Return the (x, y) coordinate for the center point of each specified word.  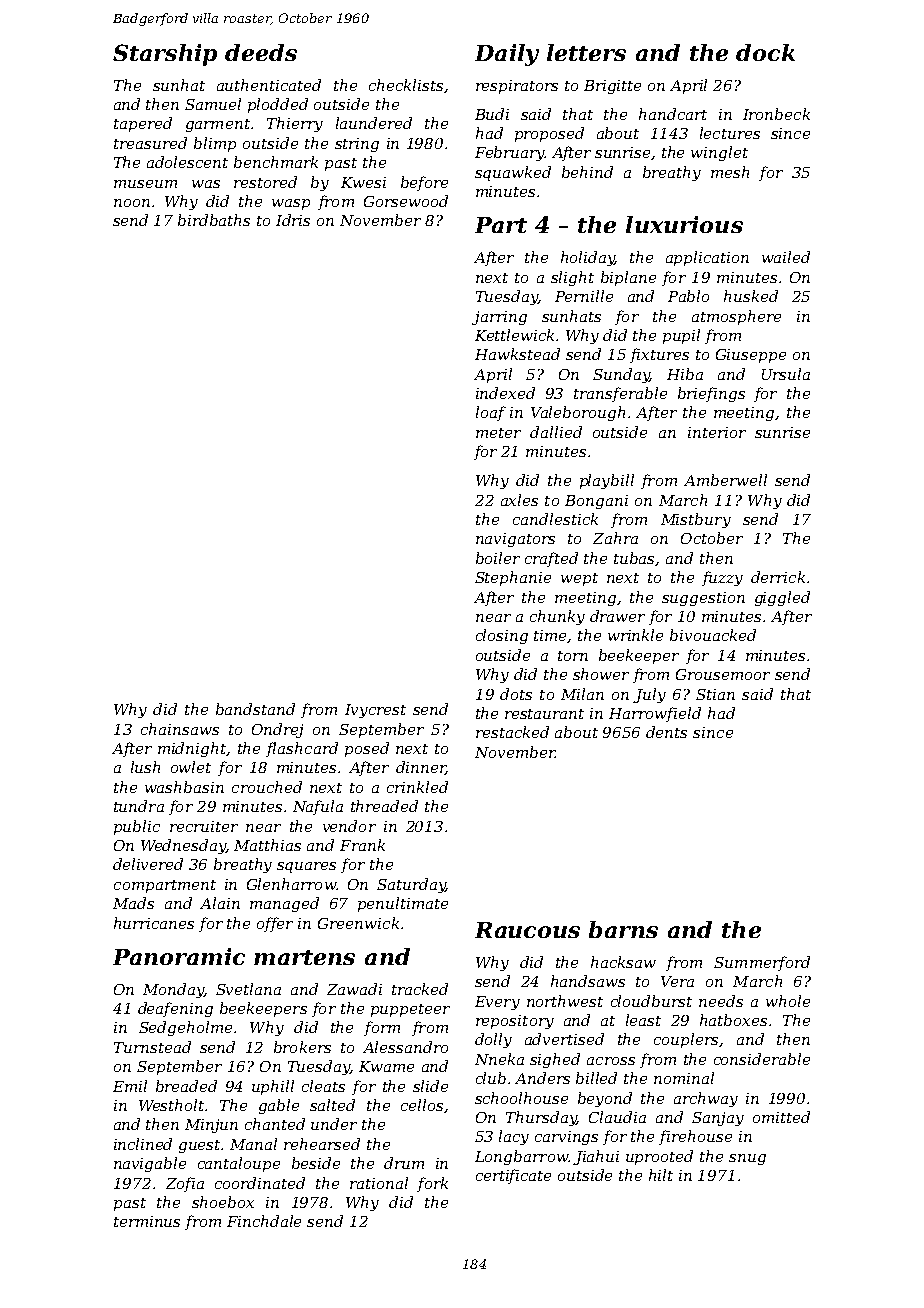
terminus (147, 1221)
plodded (278, 105)
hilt (661, 1175)
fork (432, 1184)
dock (765, 52)
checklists (406, 85)
